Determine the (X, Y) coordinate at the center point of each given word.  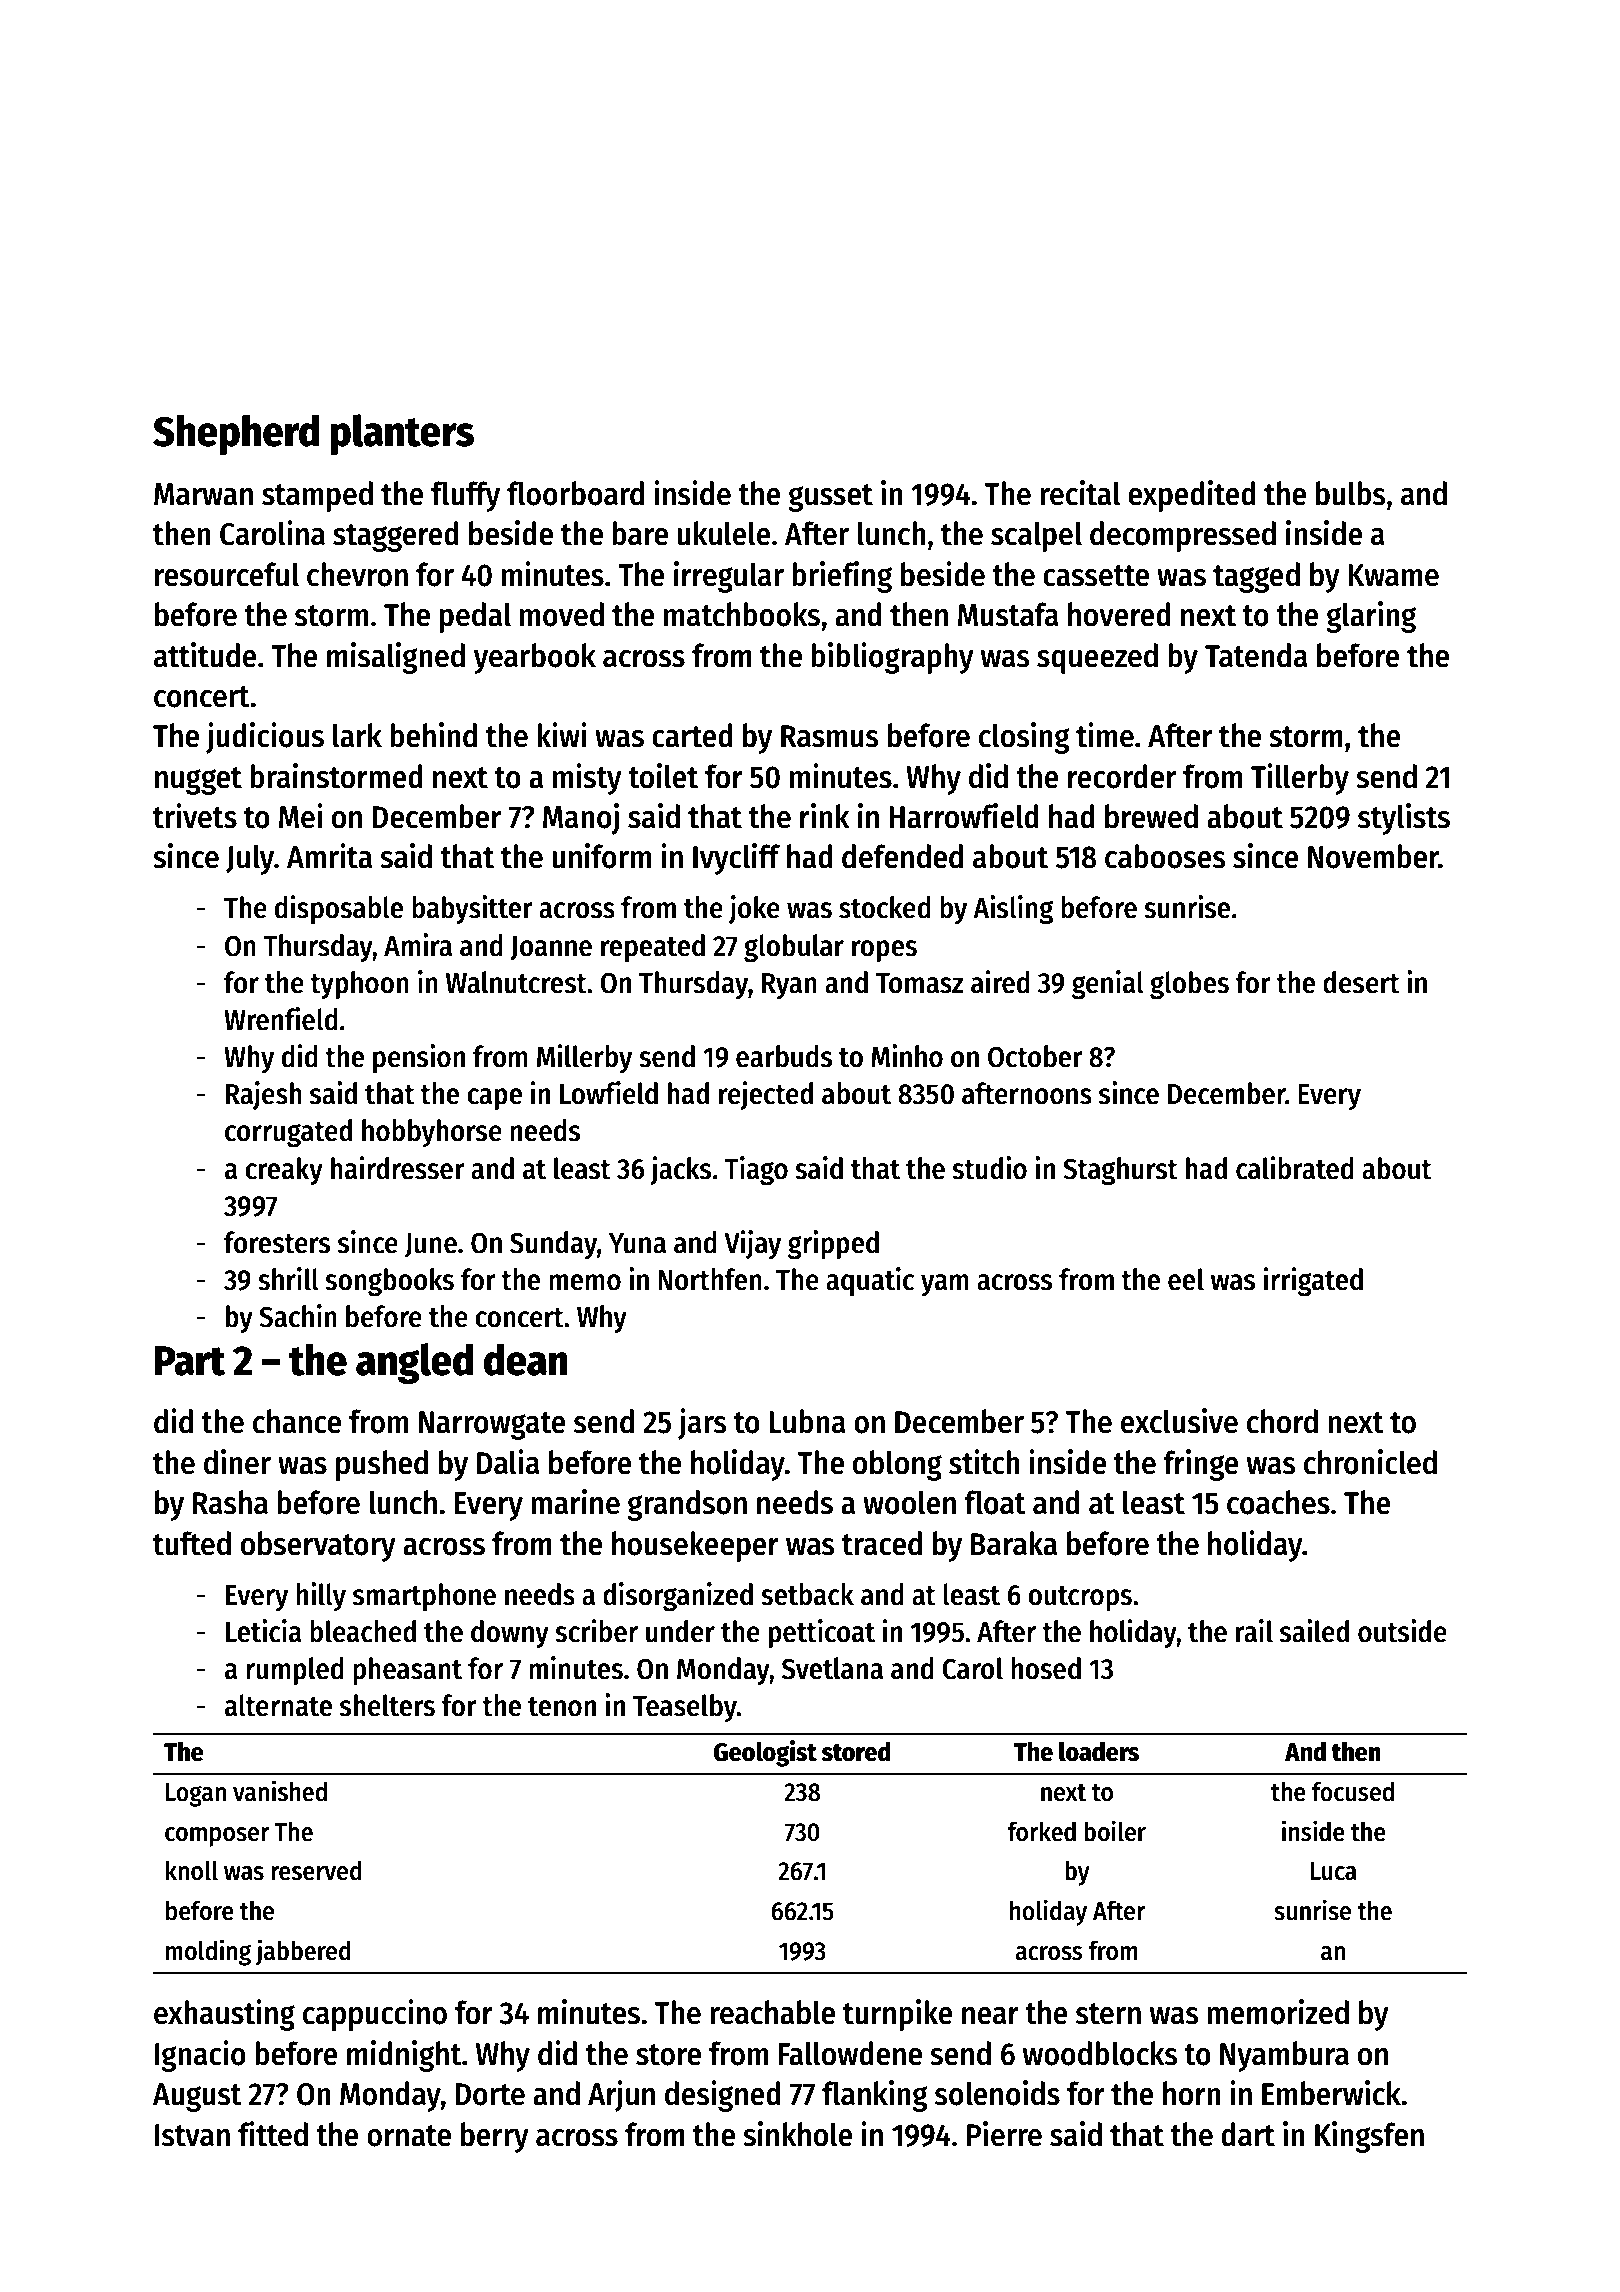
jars (702, 1424)
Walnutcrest (516, 982)
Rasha (230, 1502)
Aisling (1013, 910)
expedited (1192, 496)
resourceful (227, 574)
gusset (830, 498)
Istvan (192, 2135)
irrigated (1313, 1282)
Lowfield (609, 1093)
